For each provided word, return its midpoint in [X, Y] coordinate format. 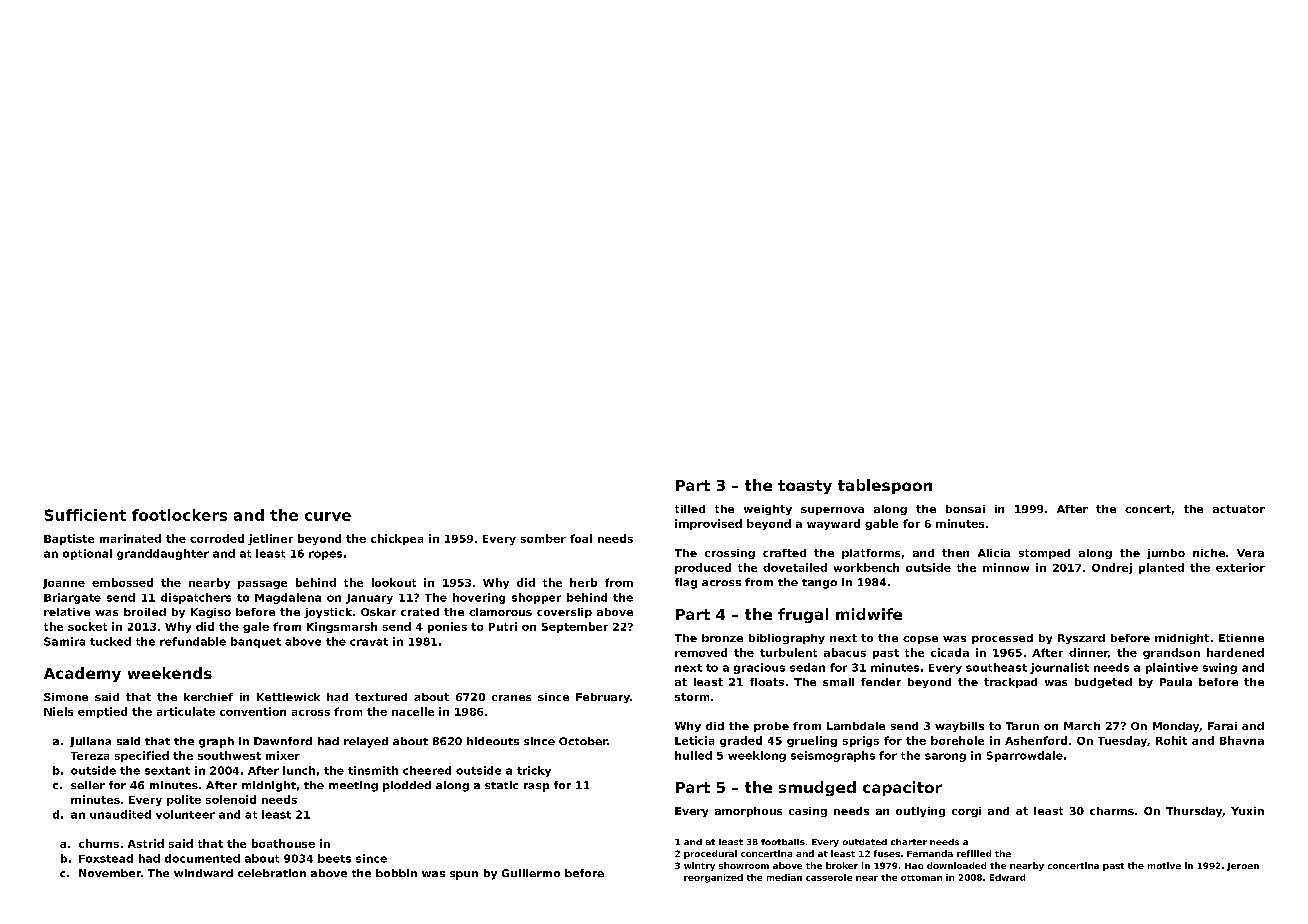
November [110, 873]
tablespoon [885, 486]
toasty [805, 487]
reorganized [713, 878]
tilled [690, 509]
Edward [1007, 877]
